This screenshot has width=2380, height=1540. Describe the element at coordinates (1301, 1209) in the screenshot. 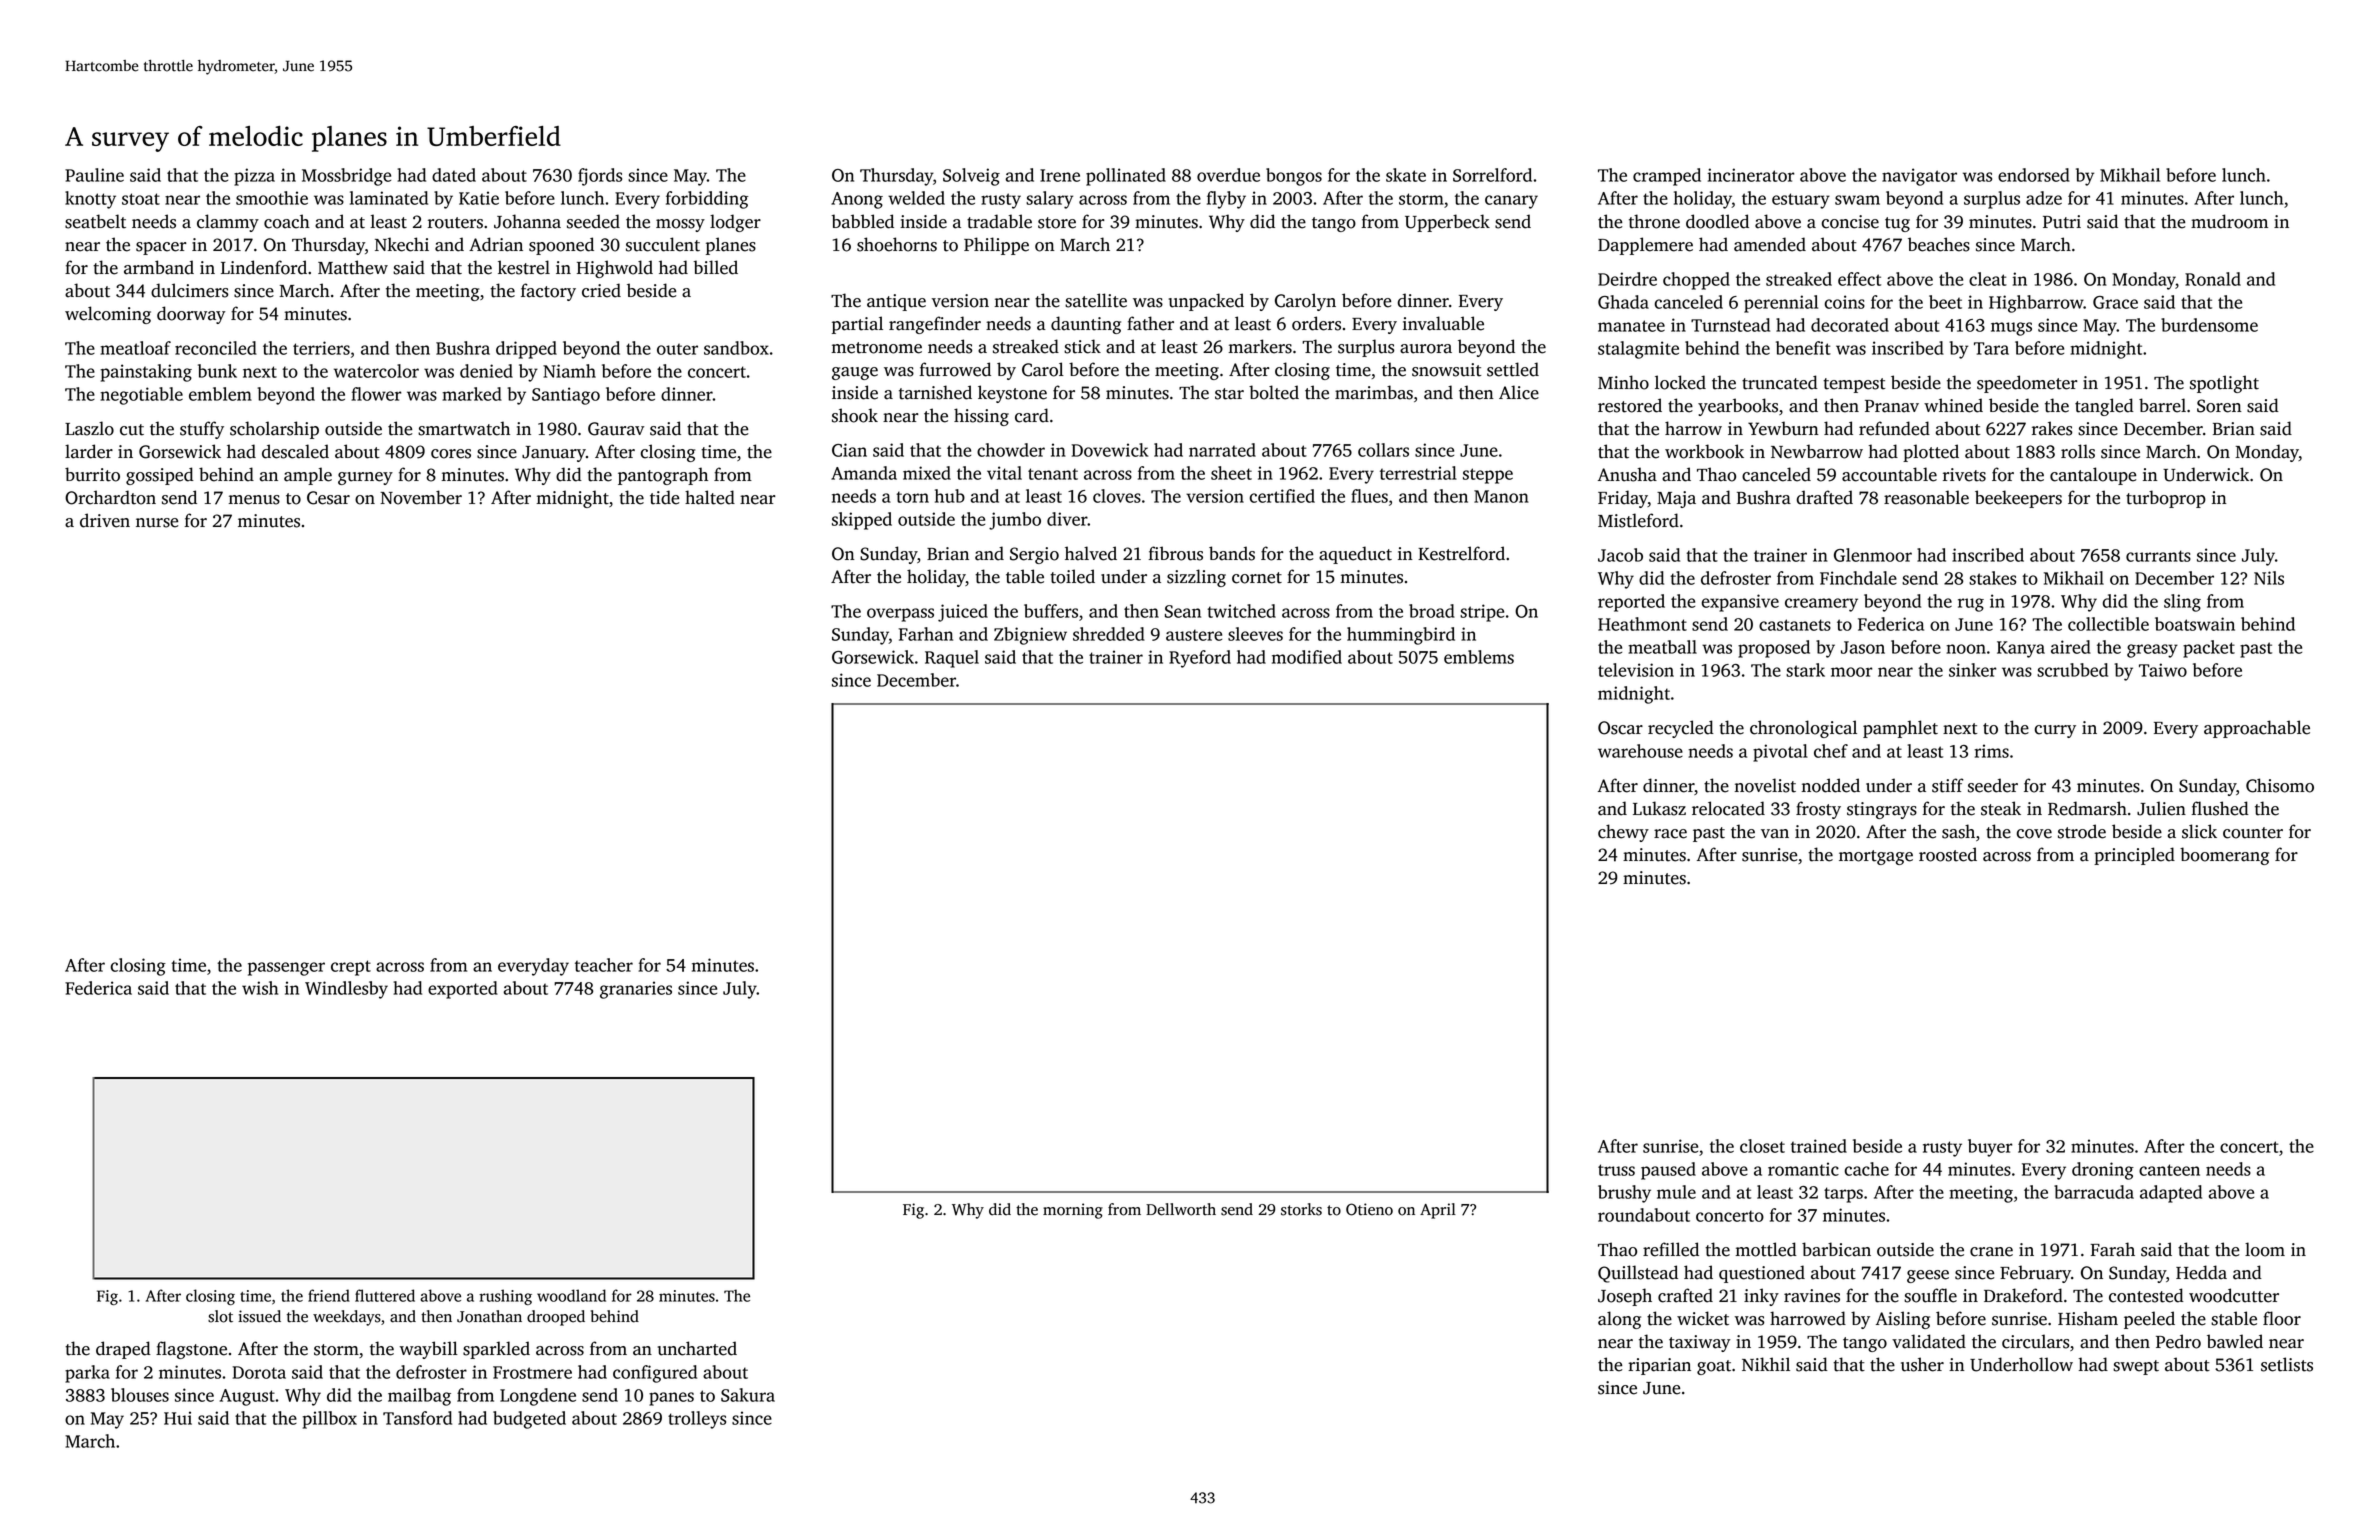

I see `storks` at that location.
